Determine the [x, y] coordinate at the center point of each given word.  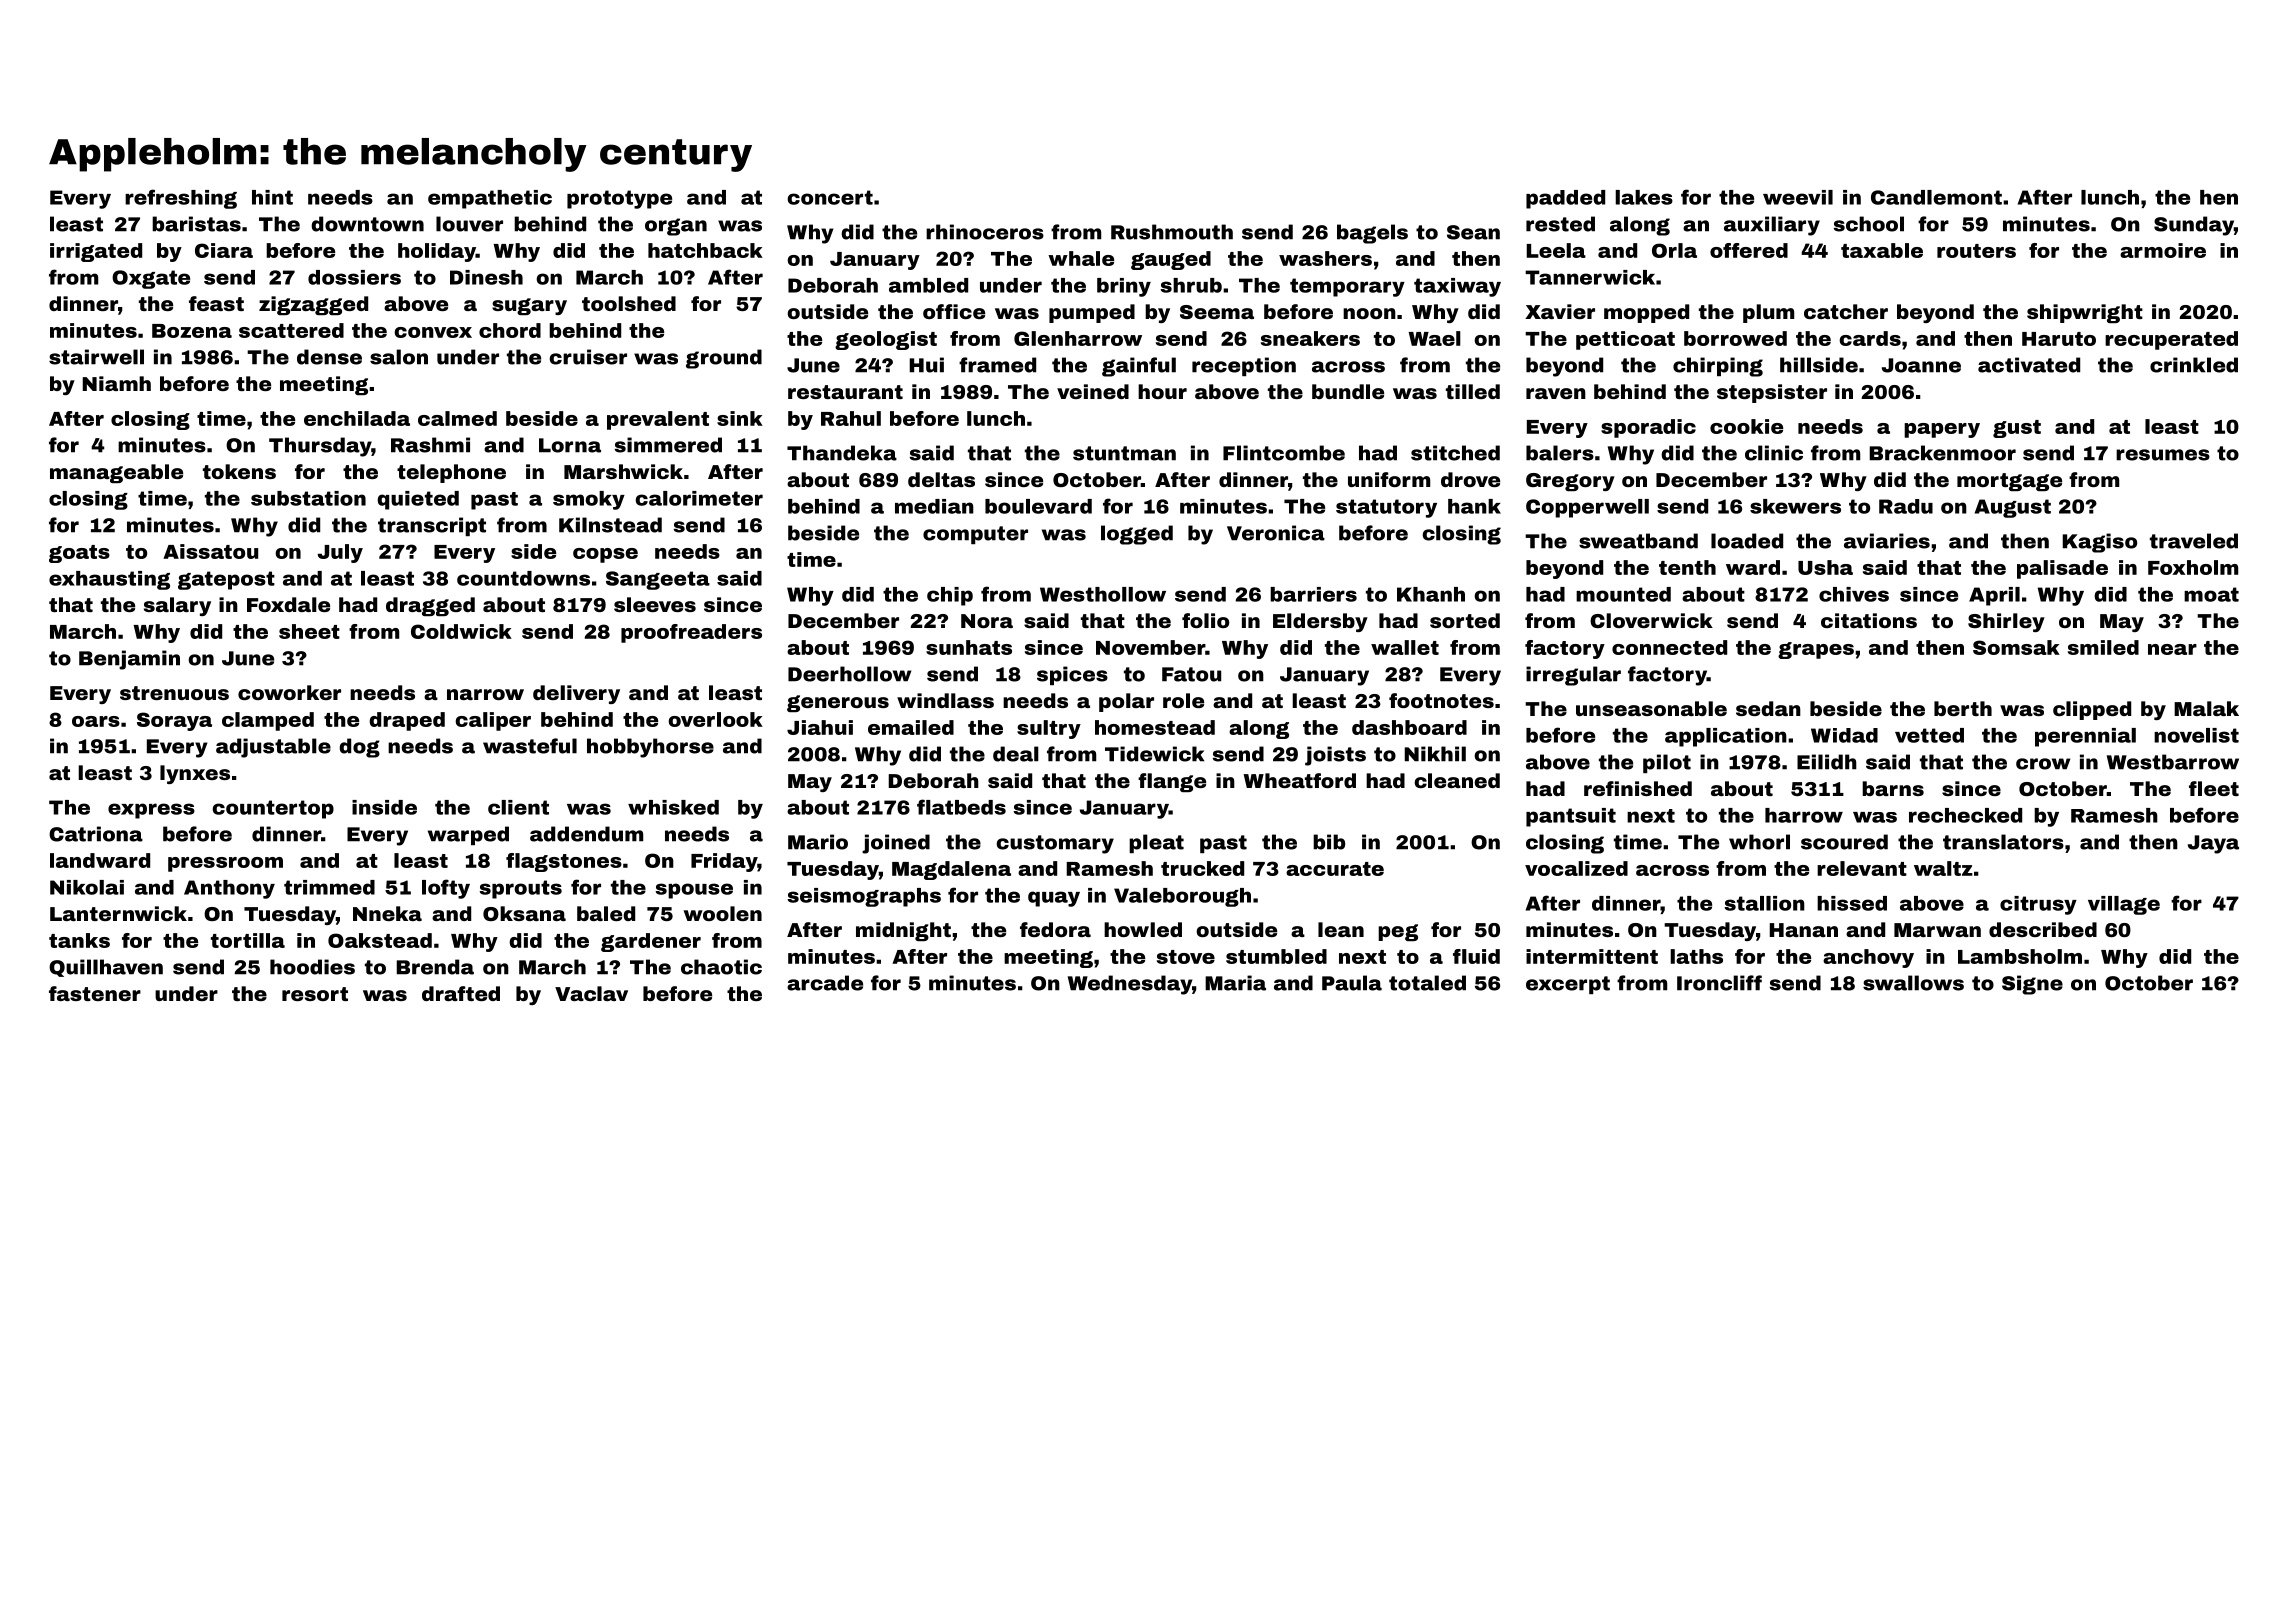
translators [2003, 842]
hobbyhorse [650, 748]
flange [1172, 782]
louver [469, 224]
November [1150, 647]
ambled [928, 285]
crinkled [2194, 365]
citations [1869, 620]
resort [315, 994]
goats [79, 554]
